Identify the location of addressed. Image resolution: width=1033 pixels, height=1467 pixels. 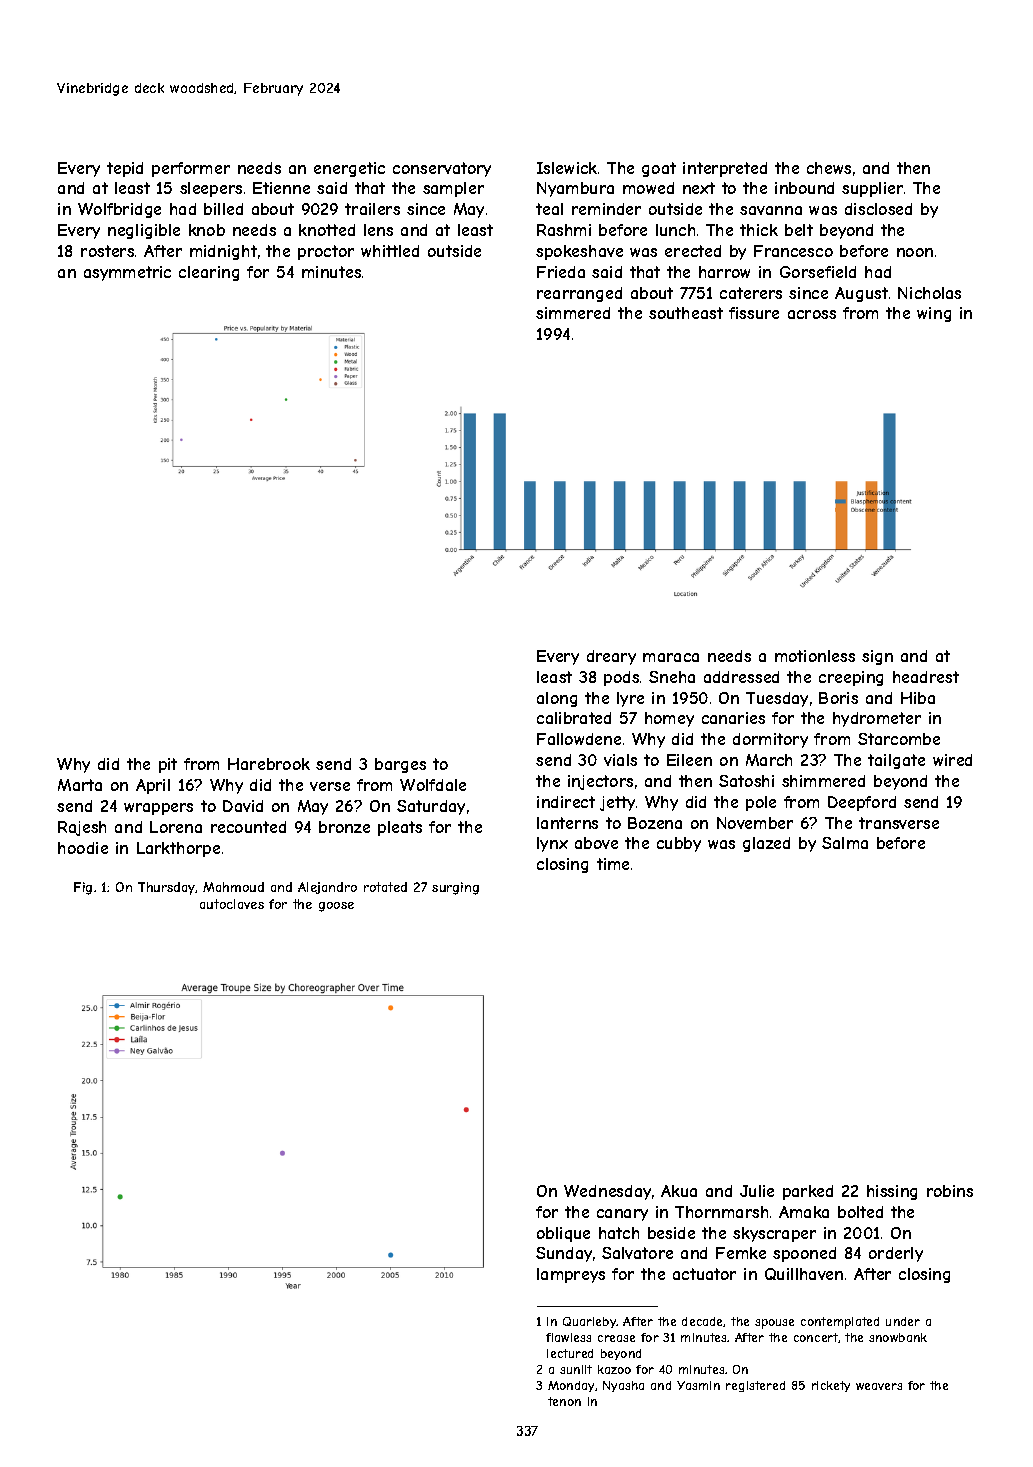
(741, 677).
